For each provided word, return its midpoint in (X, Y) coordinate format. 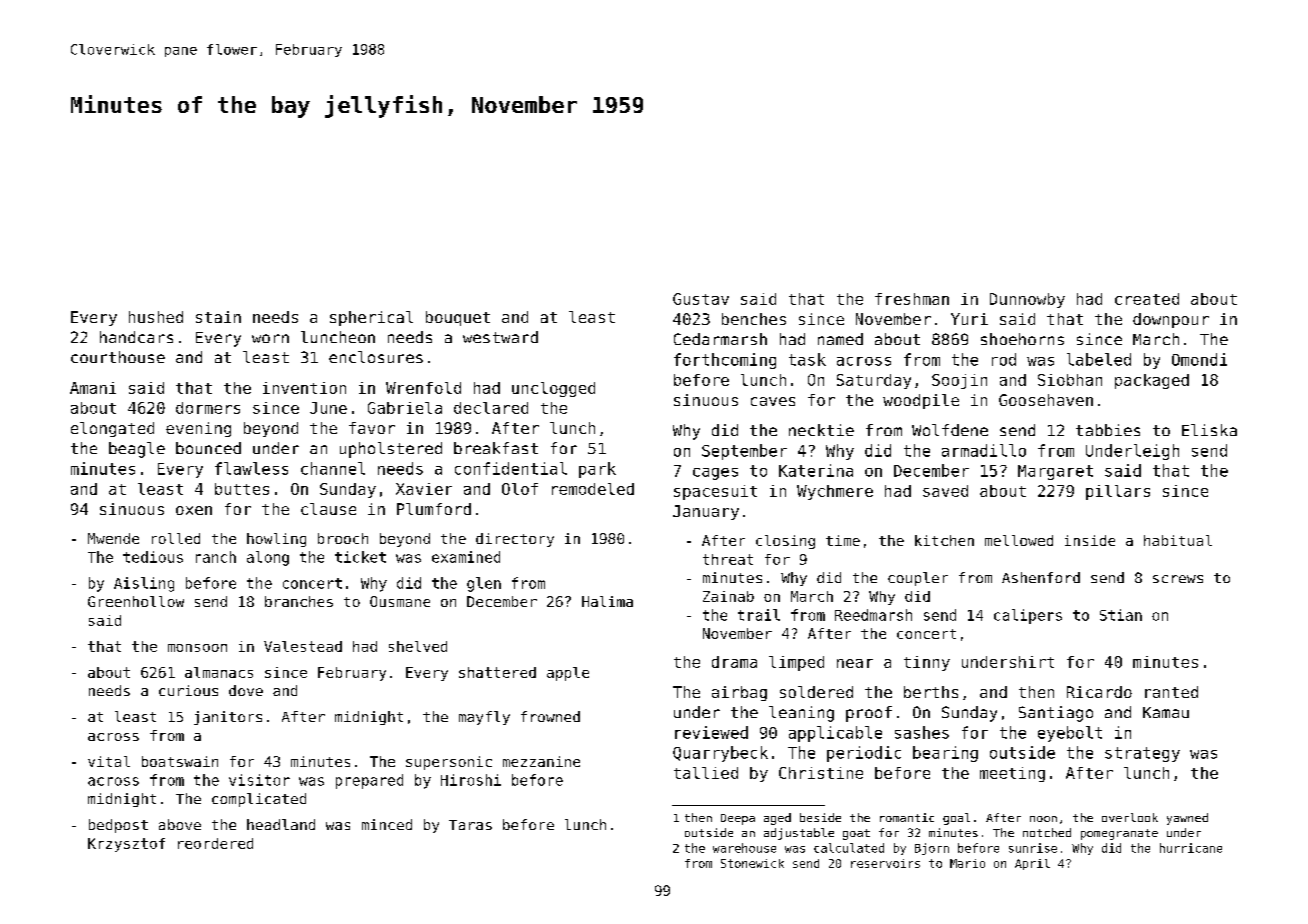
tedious (153, 557)
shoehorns (1022, 339)
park (597, 470)
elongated (112, 429)
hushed (156, 317)
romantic (907, 817)
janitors (228, 718)
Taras (470, 825)
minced (387, 824)
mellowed (1019, 540)
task (807, 359)
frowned (550, 716)
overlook (1130, 817)
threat (728, 559)
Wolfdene (950, 430)
